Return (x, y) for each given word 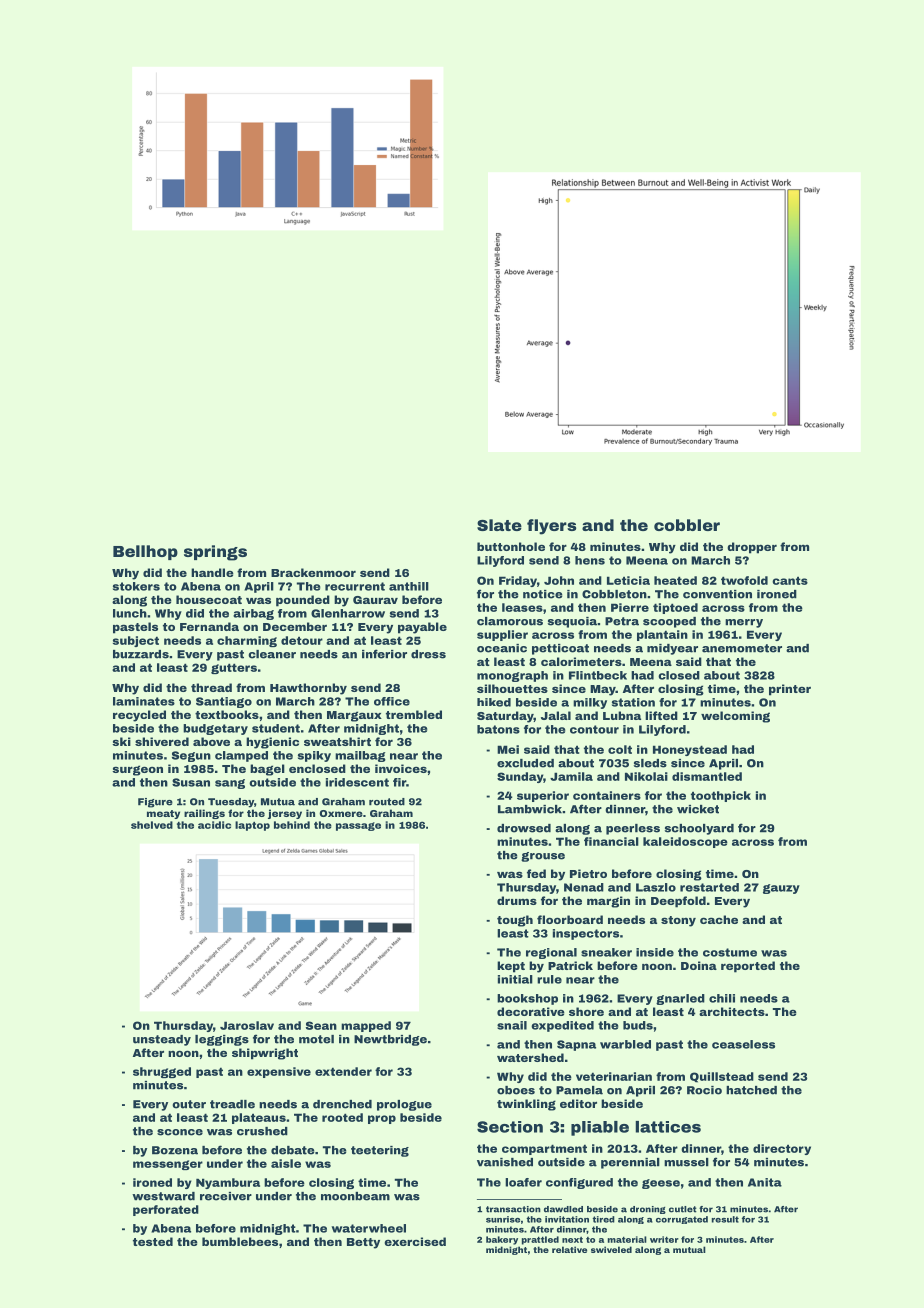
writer (664, 1239)
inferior (384, 654)
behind (292, 825)
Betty (363, 1243)
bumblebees (240, 1241)
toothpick (721, 796)
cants (790, 580)
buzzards (141, 654)
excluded (525, 763)
